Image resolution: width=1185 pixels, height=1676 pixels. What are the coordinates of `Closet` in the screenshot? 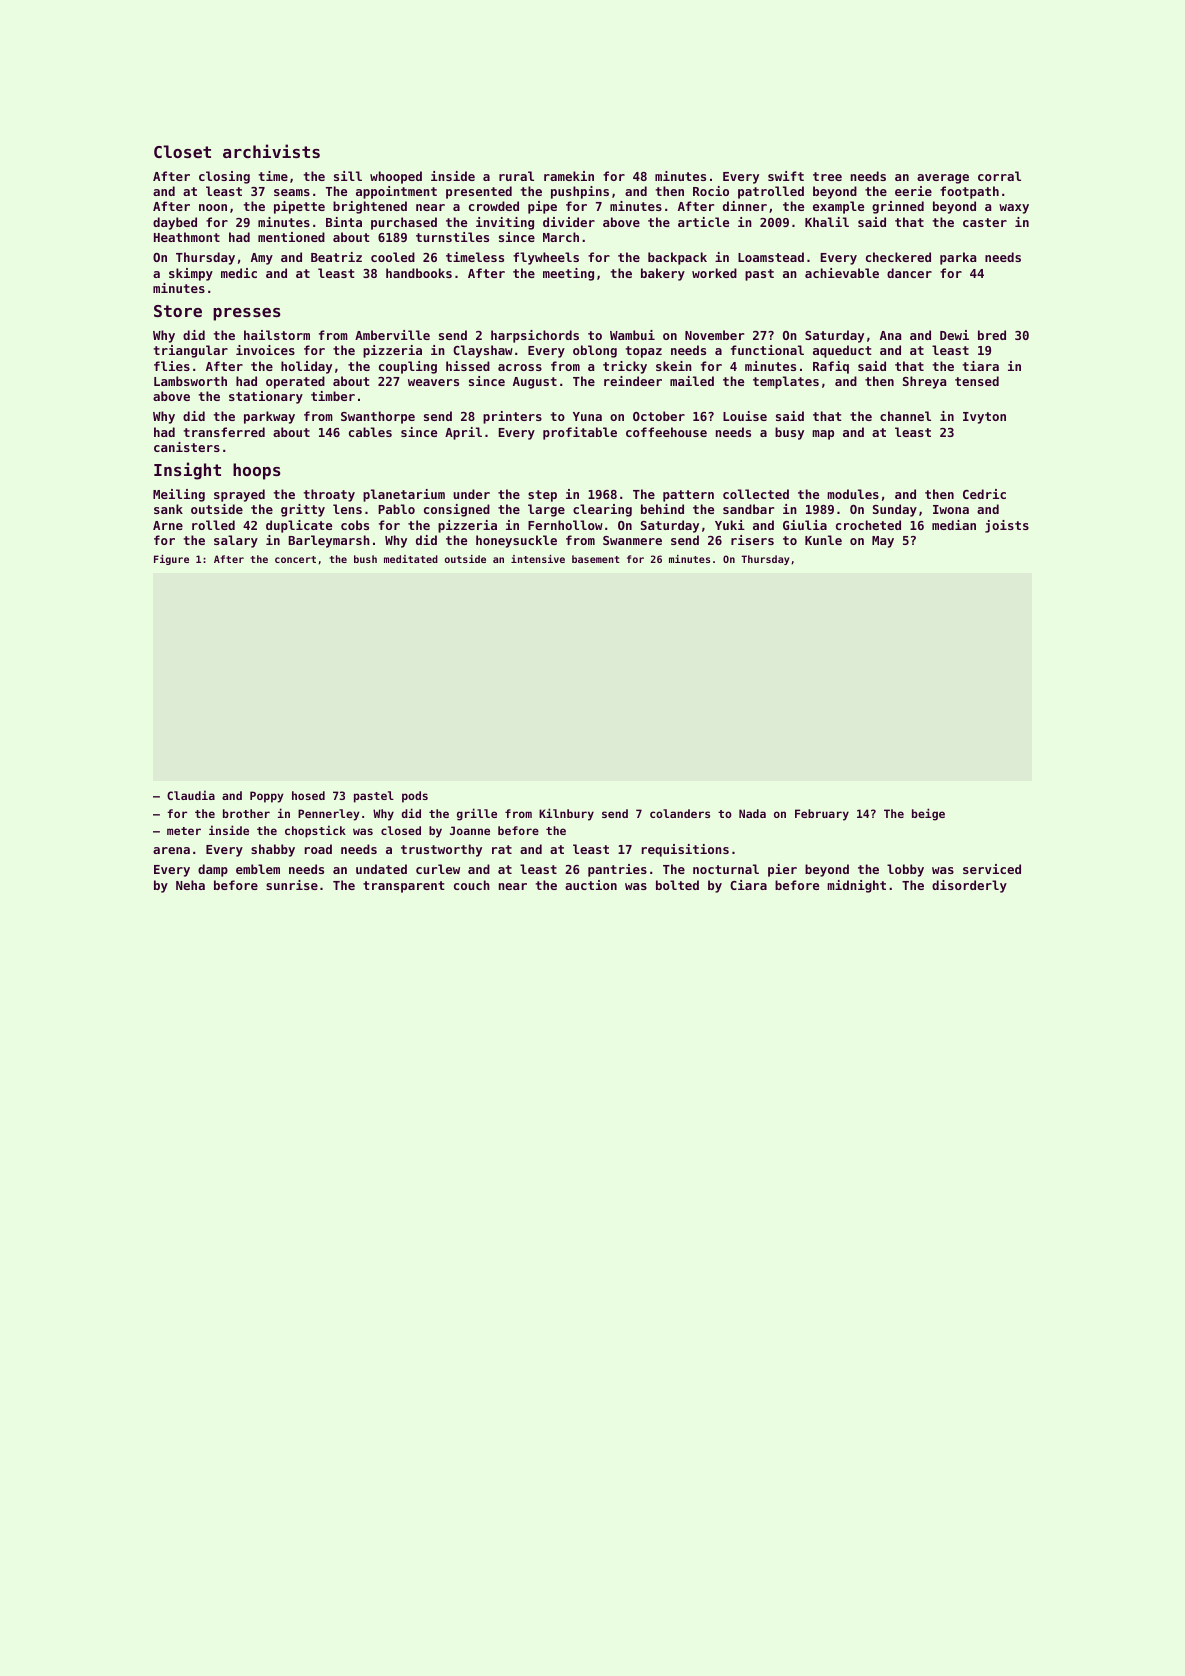 It's located at (182, 151).
